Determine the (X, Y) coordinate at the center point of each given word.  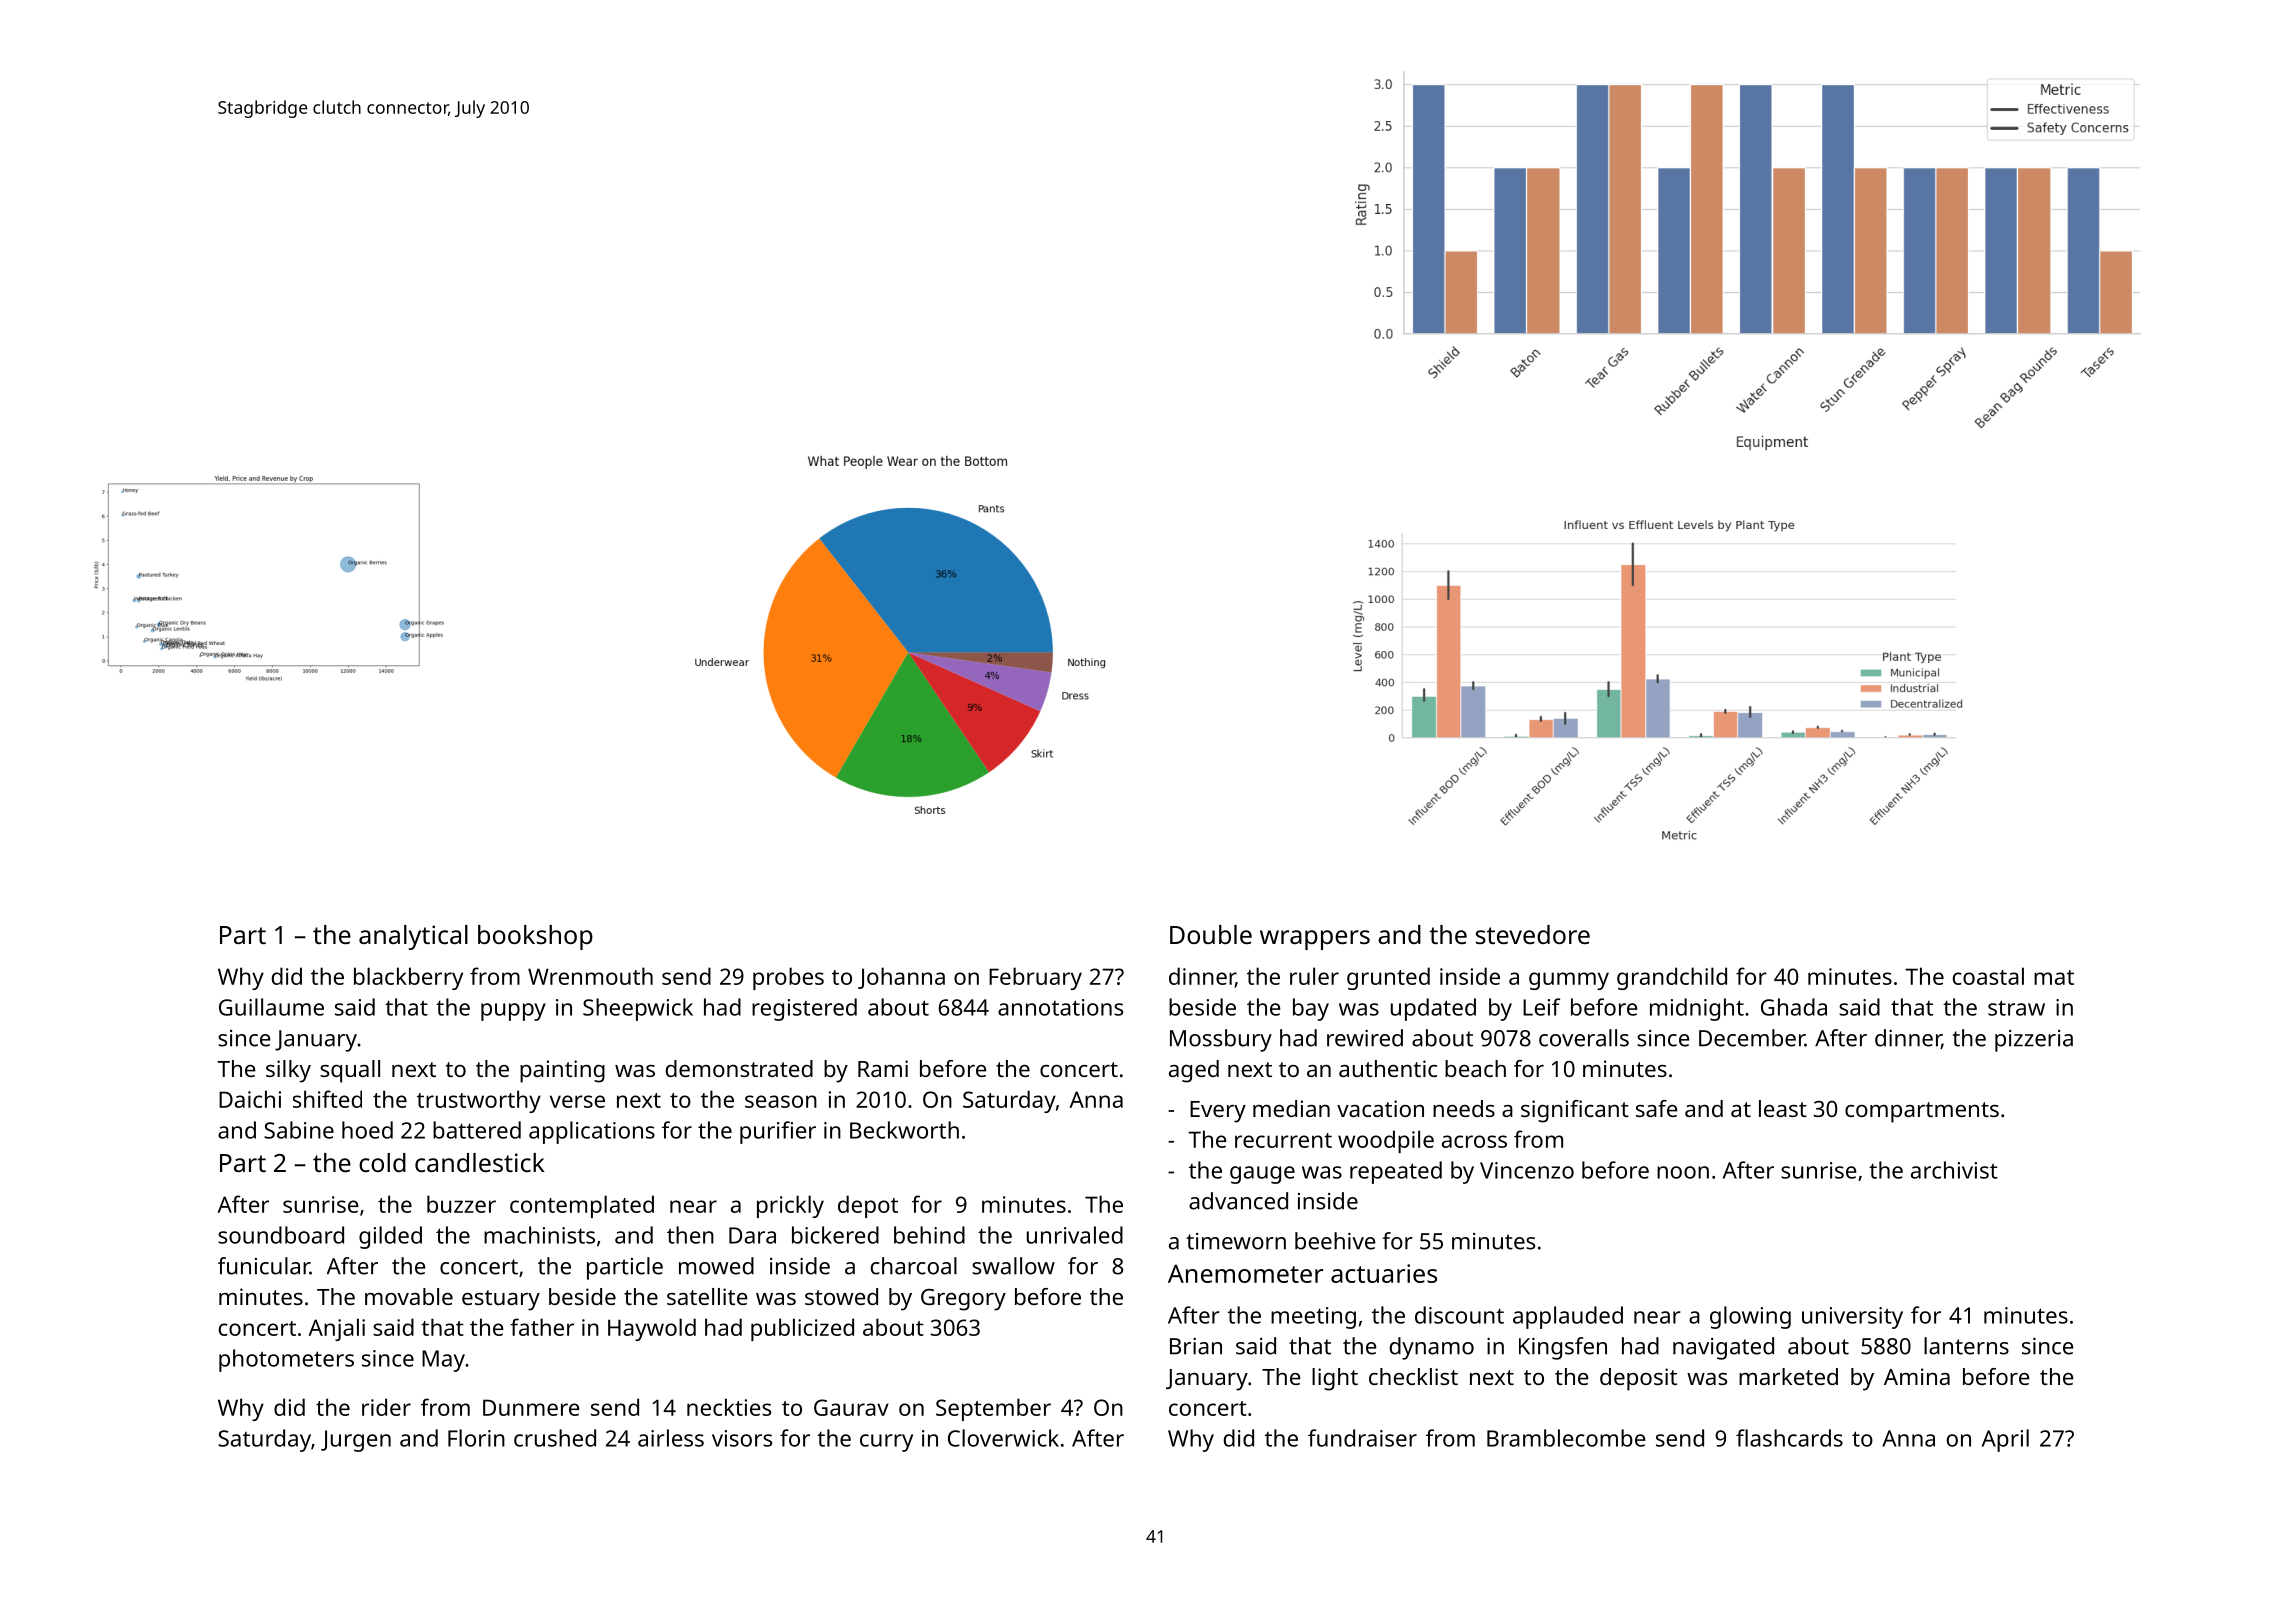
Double (1211, 934)
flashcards (1789, 1438)
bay (1311, 1009)
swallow (1013, 1266)
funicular (264, 1266)
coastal (1988, 976)
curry (886, 1443)
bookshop (535, 937)
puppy (513, 1012)
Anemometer (1245, 1273)
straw (2016, 1008)
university (1852, 1318)
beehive (1335, 1241)
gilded (390, 1237)
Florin (476, 1438)
